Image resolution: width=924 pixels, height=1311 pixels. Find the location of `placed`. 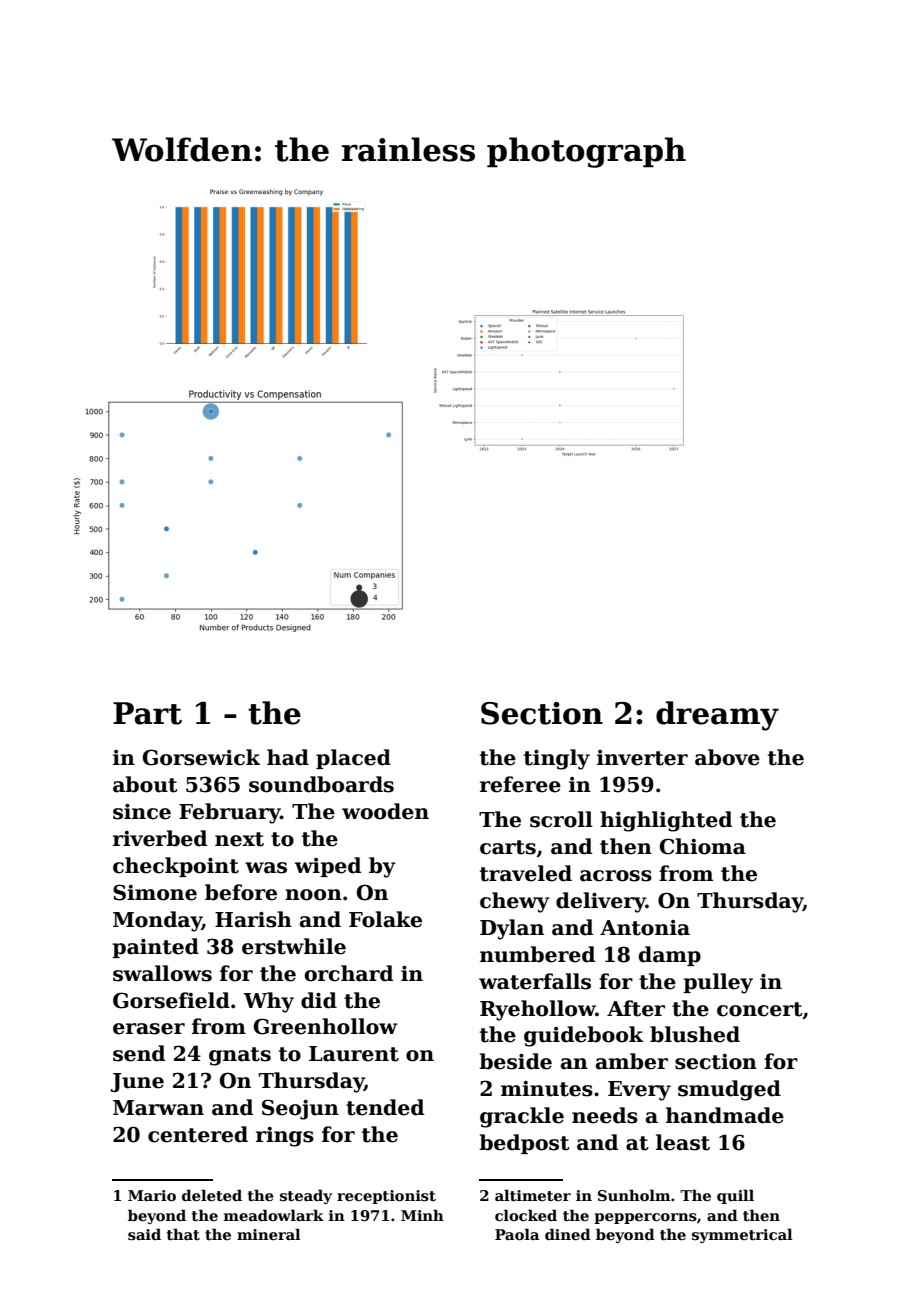

placed is located at coordinates (353, 759).
